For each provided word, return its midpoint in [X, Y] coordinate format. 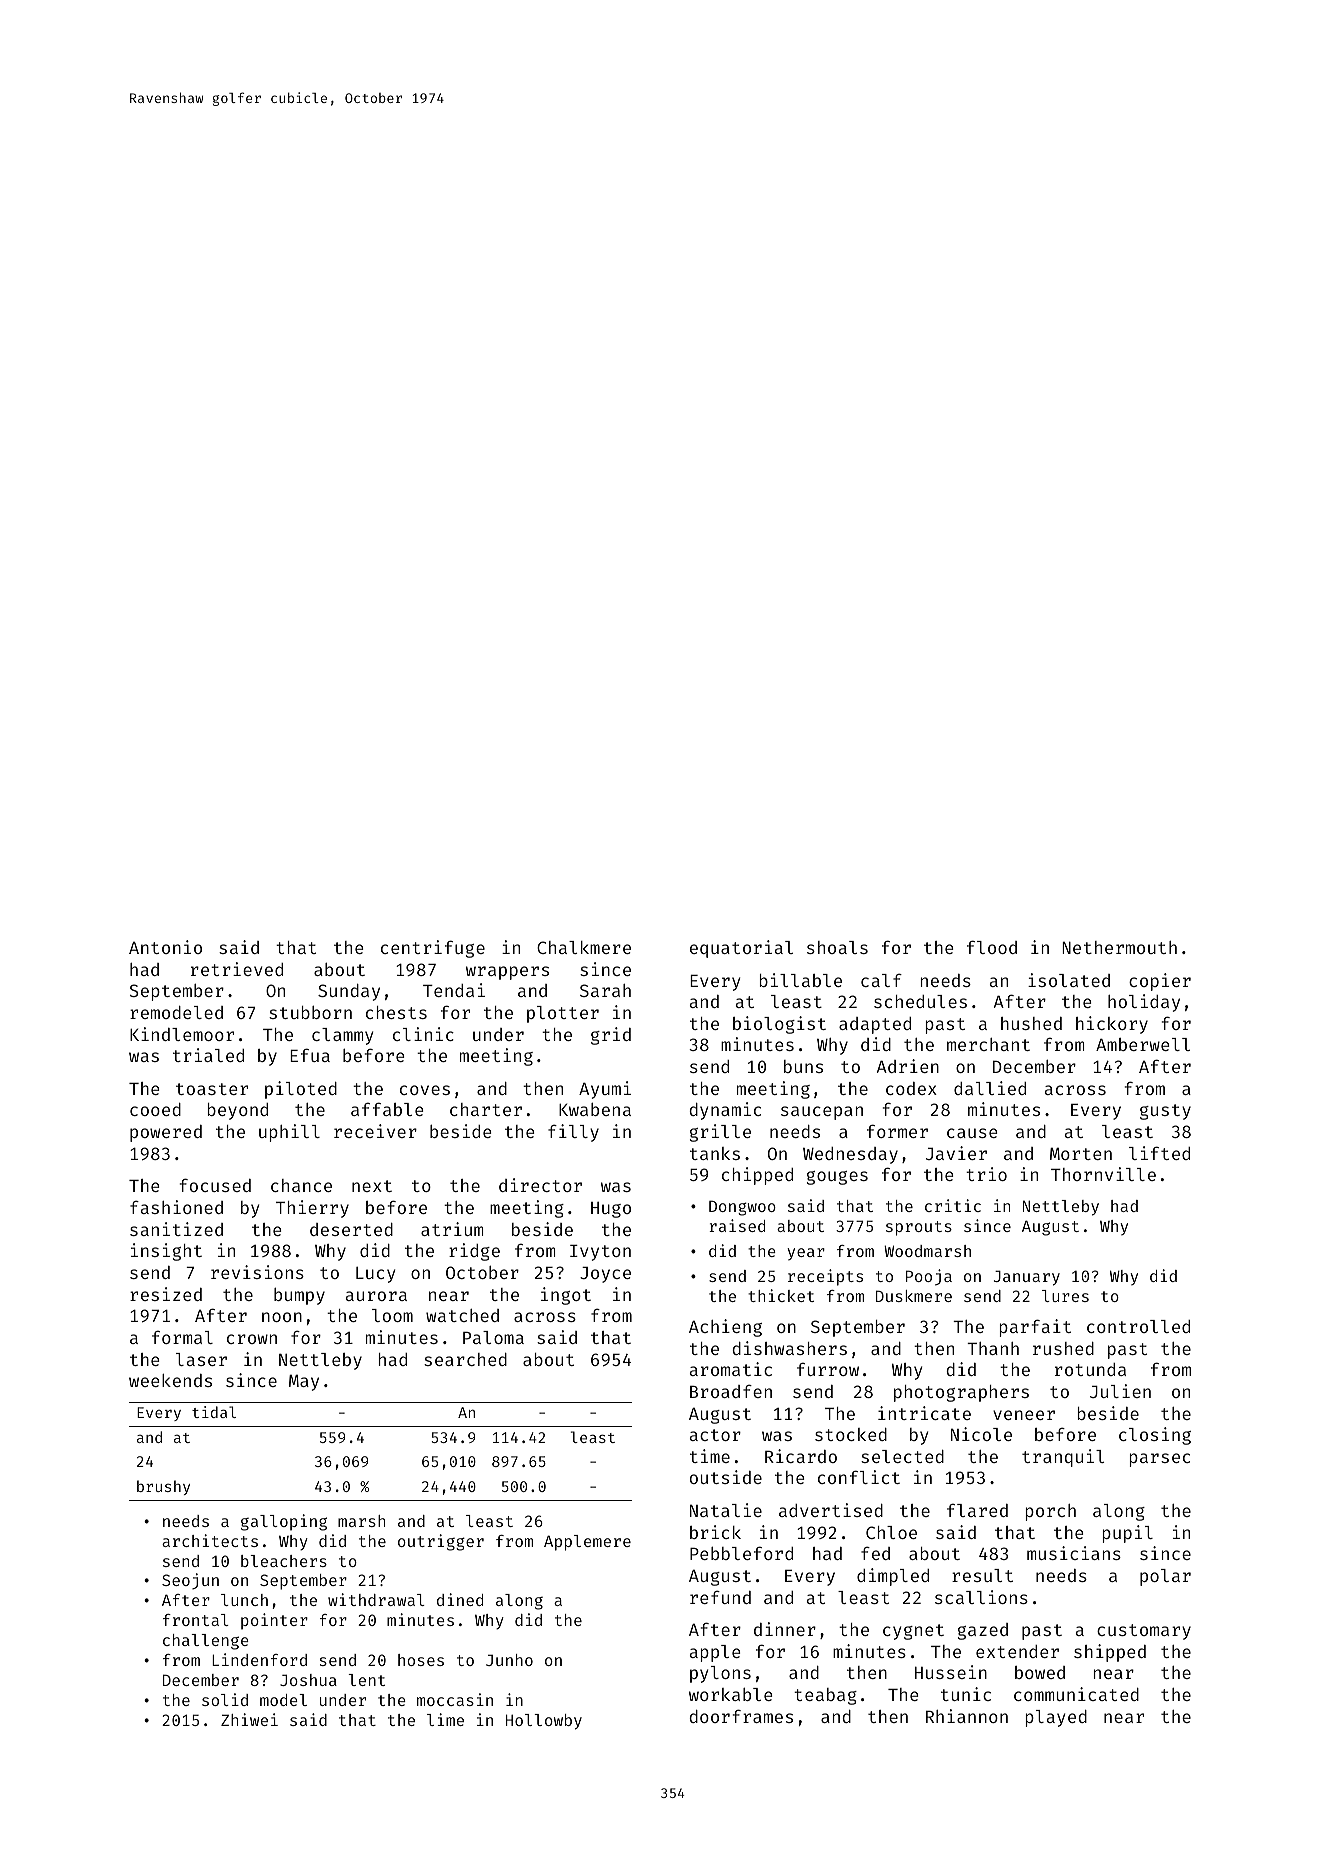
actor [715, 1435]
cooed [155, 1109]
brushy [163, 1487]
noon [282, 1317]
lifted [1159, 1153]
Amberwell [1143, 1044]
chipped [757, 1176]
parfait [1035, 1328]
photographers [961, 1393]
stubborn [310, 1012]
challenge [206, 1642]
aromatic [731, 1369]
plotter [563, 1014]
